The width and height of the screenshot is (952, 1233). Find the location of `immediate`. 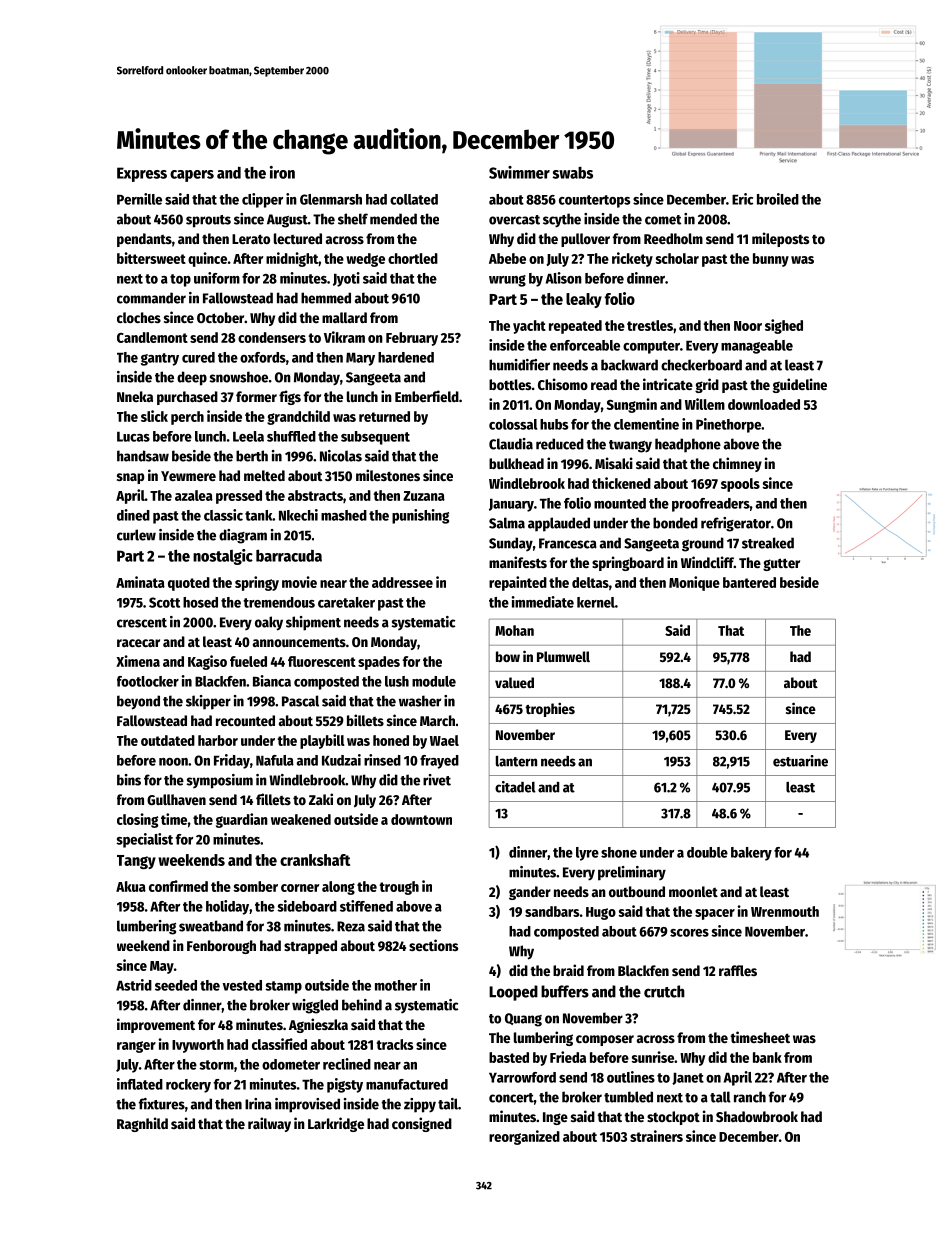

immediate is located at coordinates (543, 602).
